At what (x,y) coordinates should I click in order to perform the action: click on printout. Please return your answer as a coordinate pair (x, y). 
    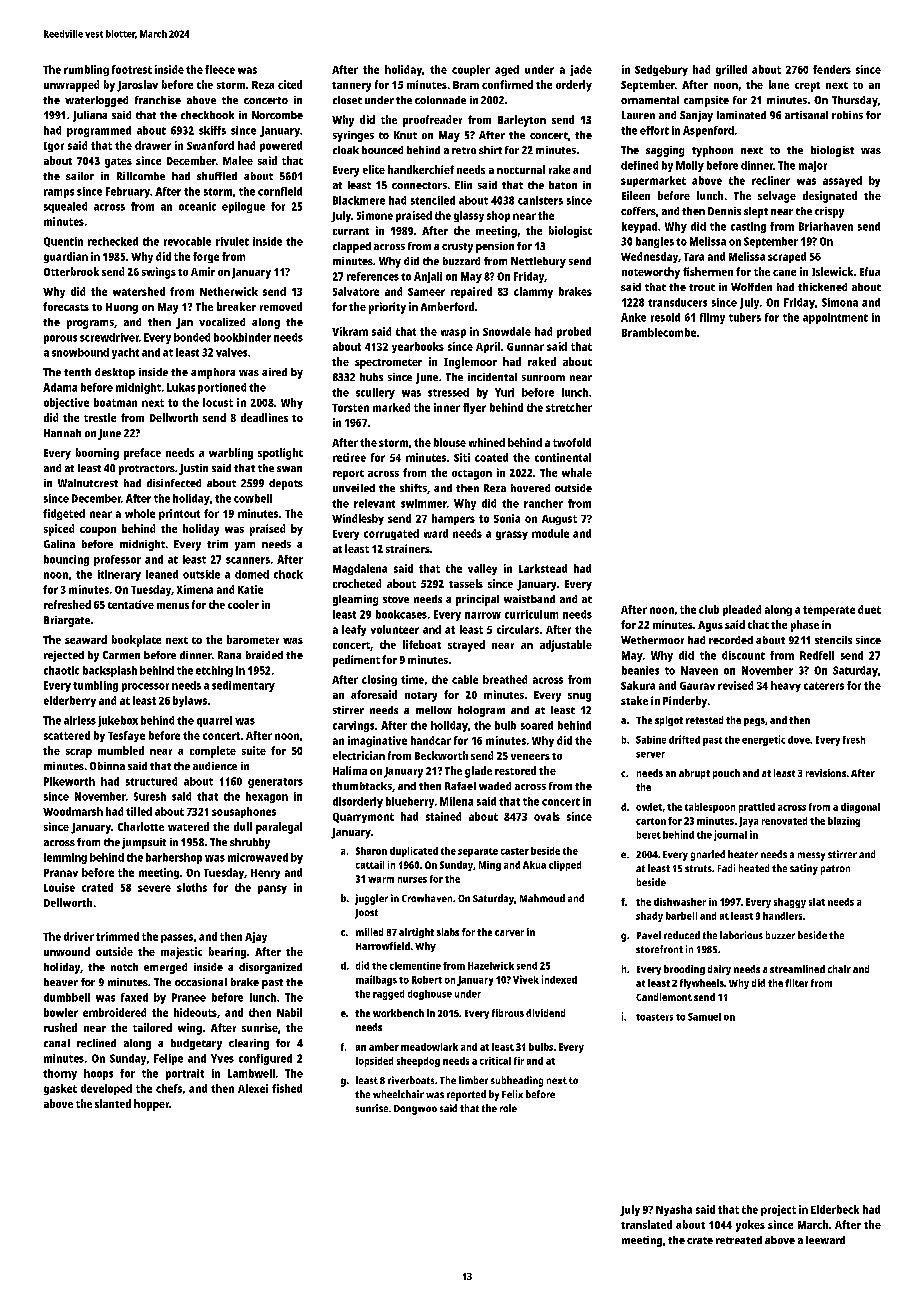
    Looking at the image, I should click on (179, 514).
